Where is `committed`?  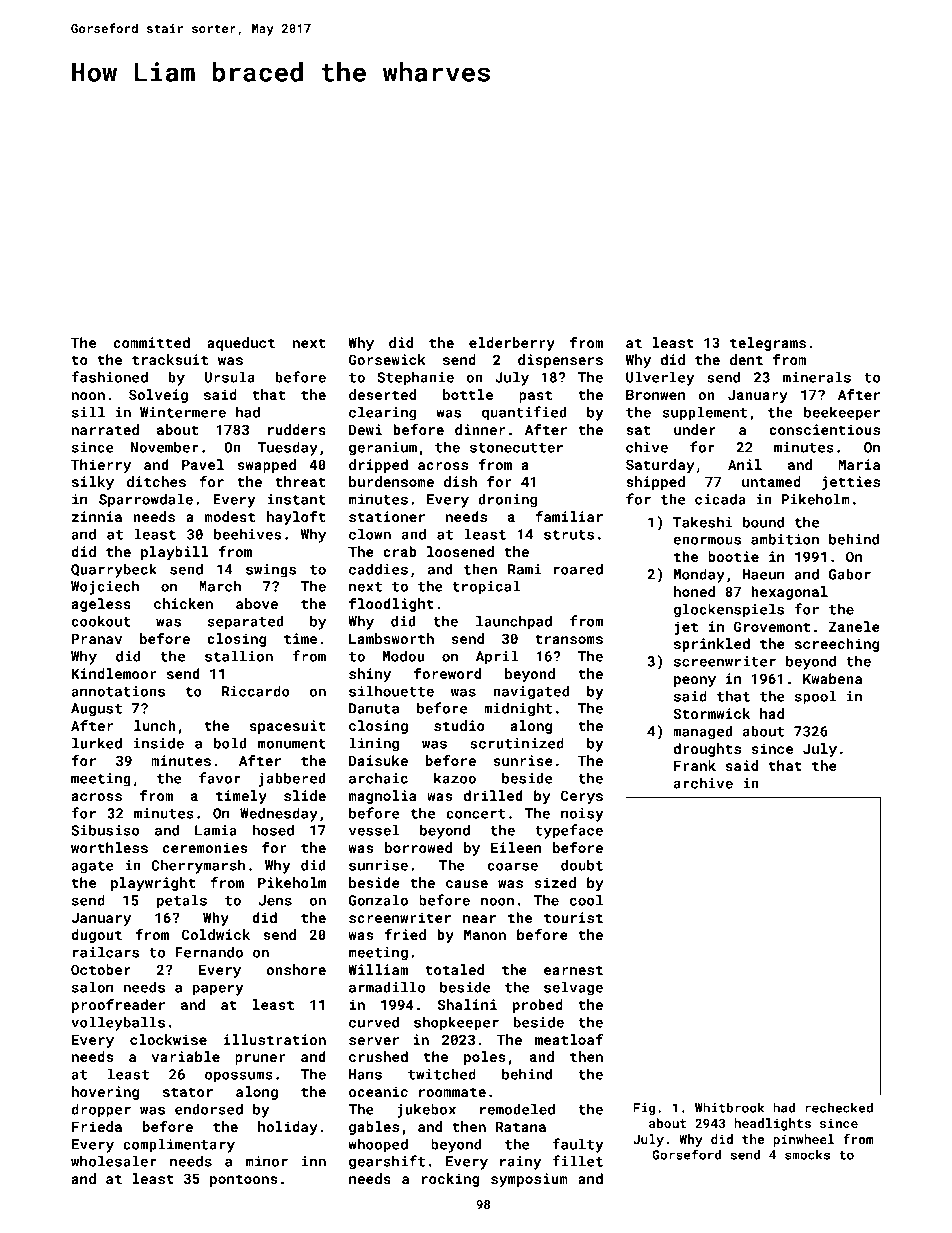
committed is located at coordinates (151, 342).
